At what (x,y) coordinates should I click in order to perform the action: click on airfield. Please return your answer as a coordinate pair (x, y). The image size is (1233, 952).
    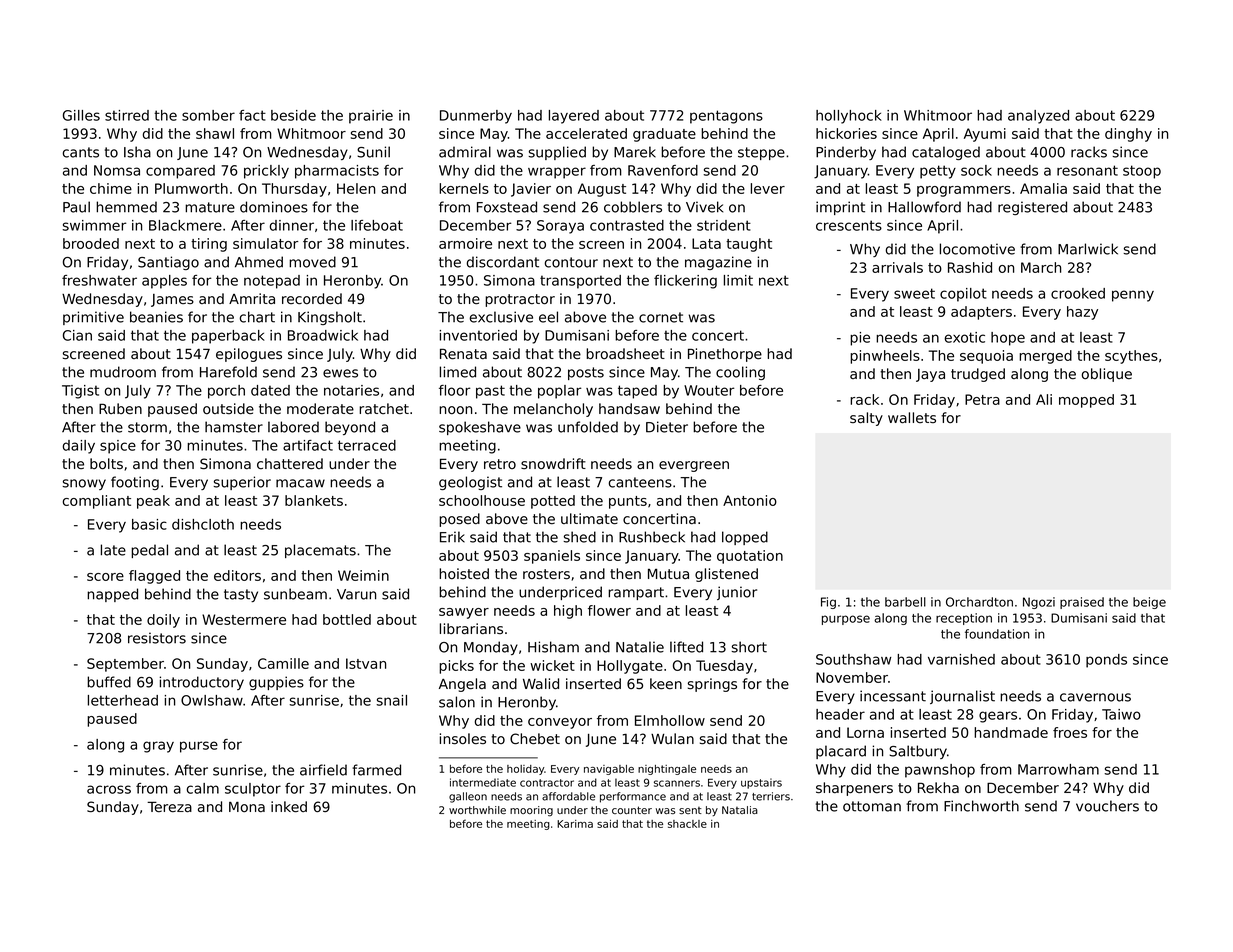
    Looking at the image, I should click on (323, 770).
